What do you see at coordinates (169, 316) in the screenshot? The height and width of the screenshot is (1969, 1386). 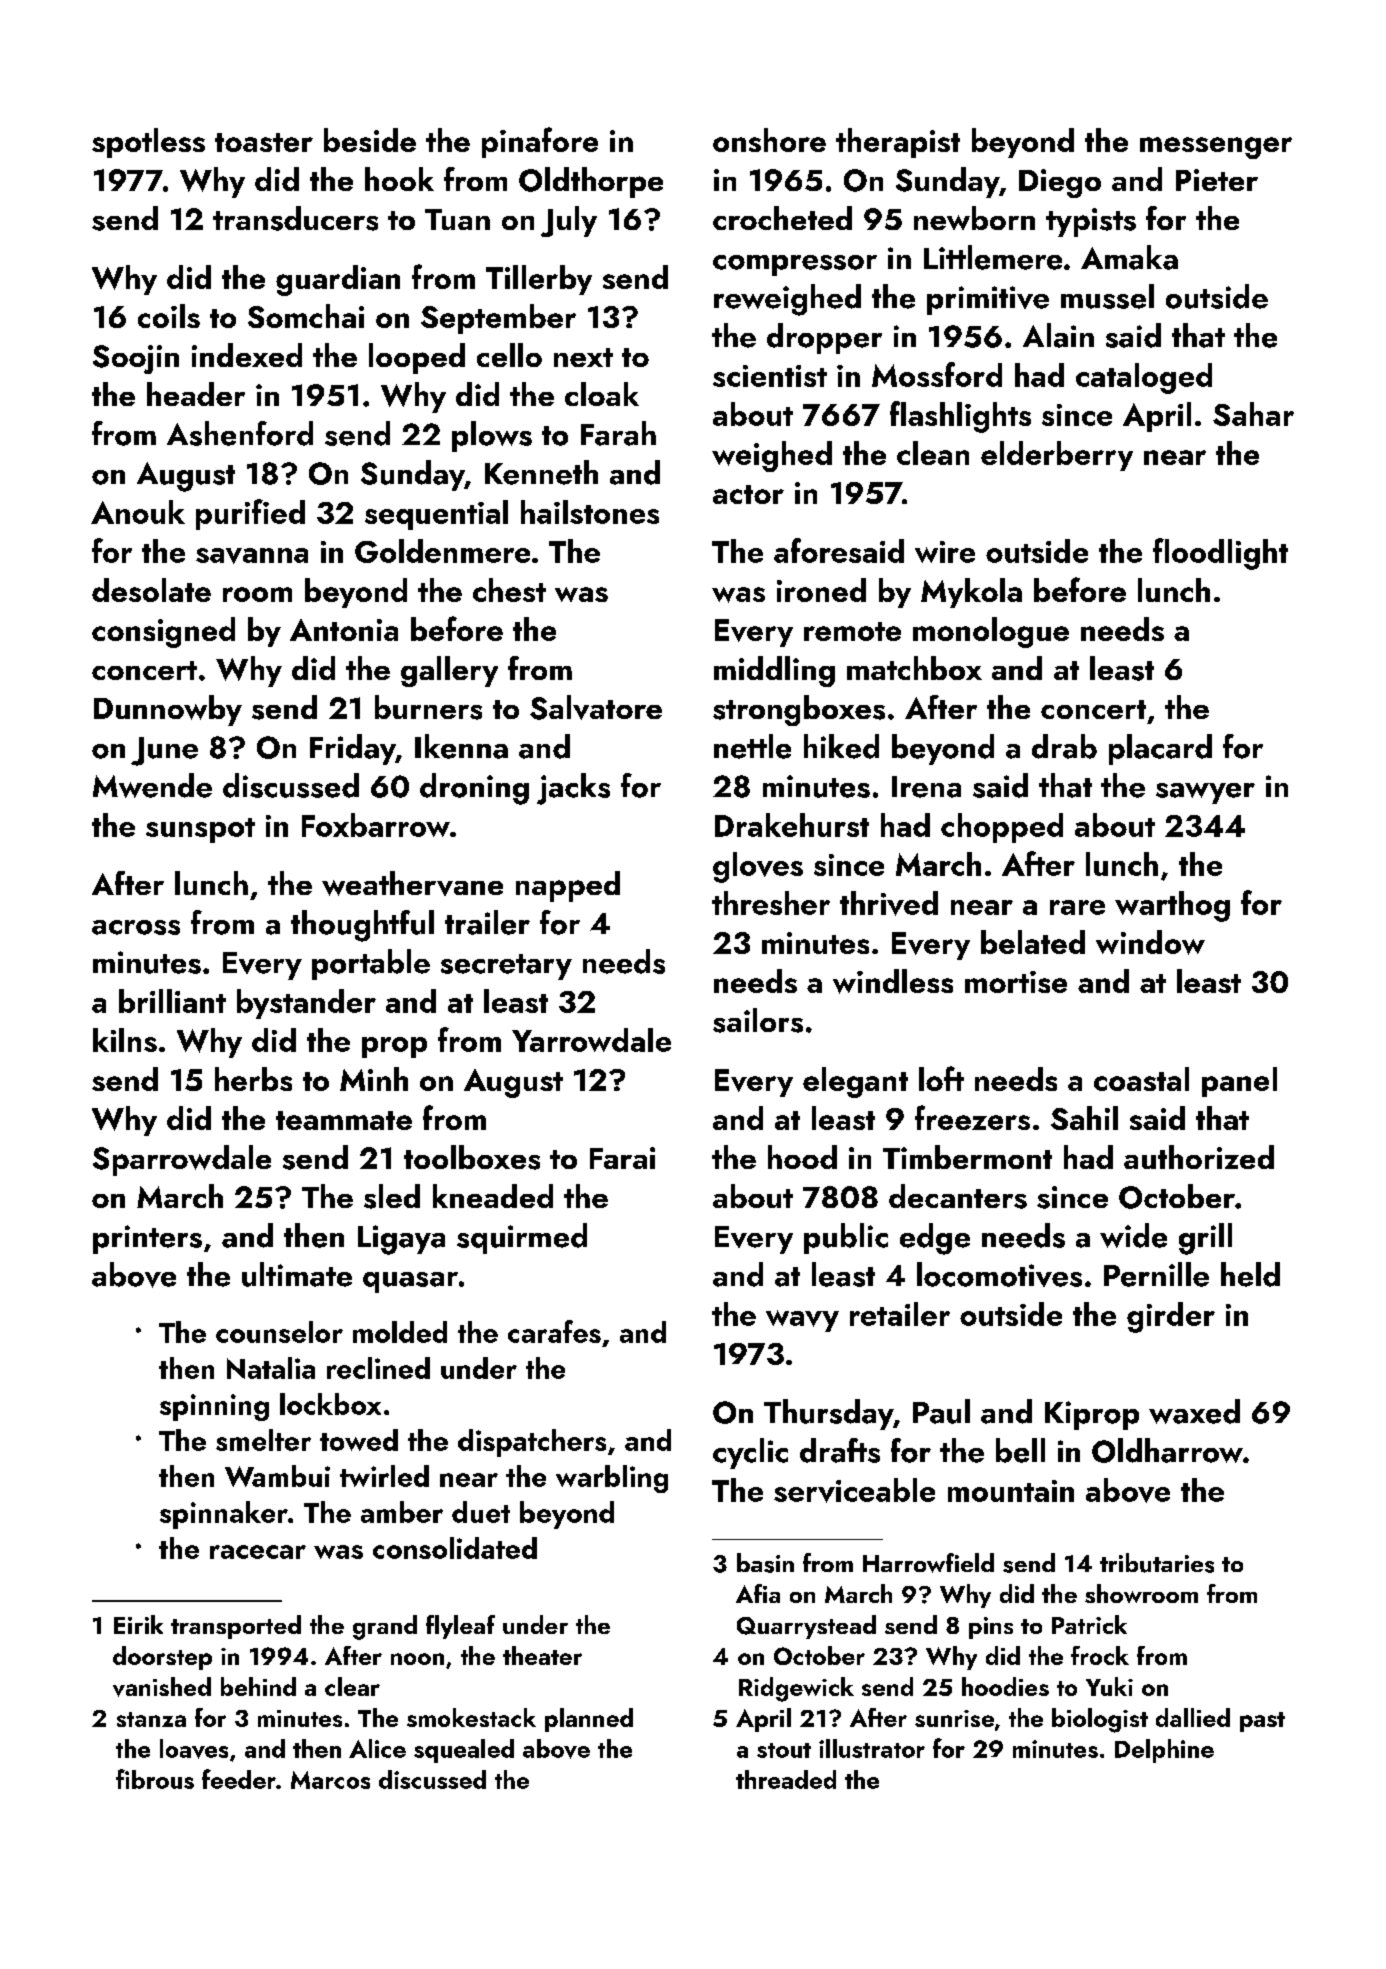 I see `coils` at bounding box center [169, 316].
